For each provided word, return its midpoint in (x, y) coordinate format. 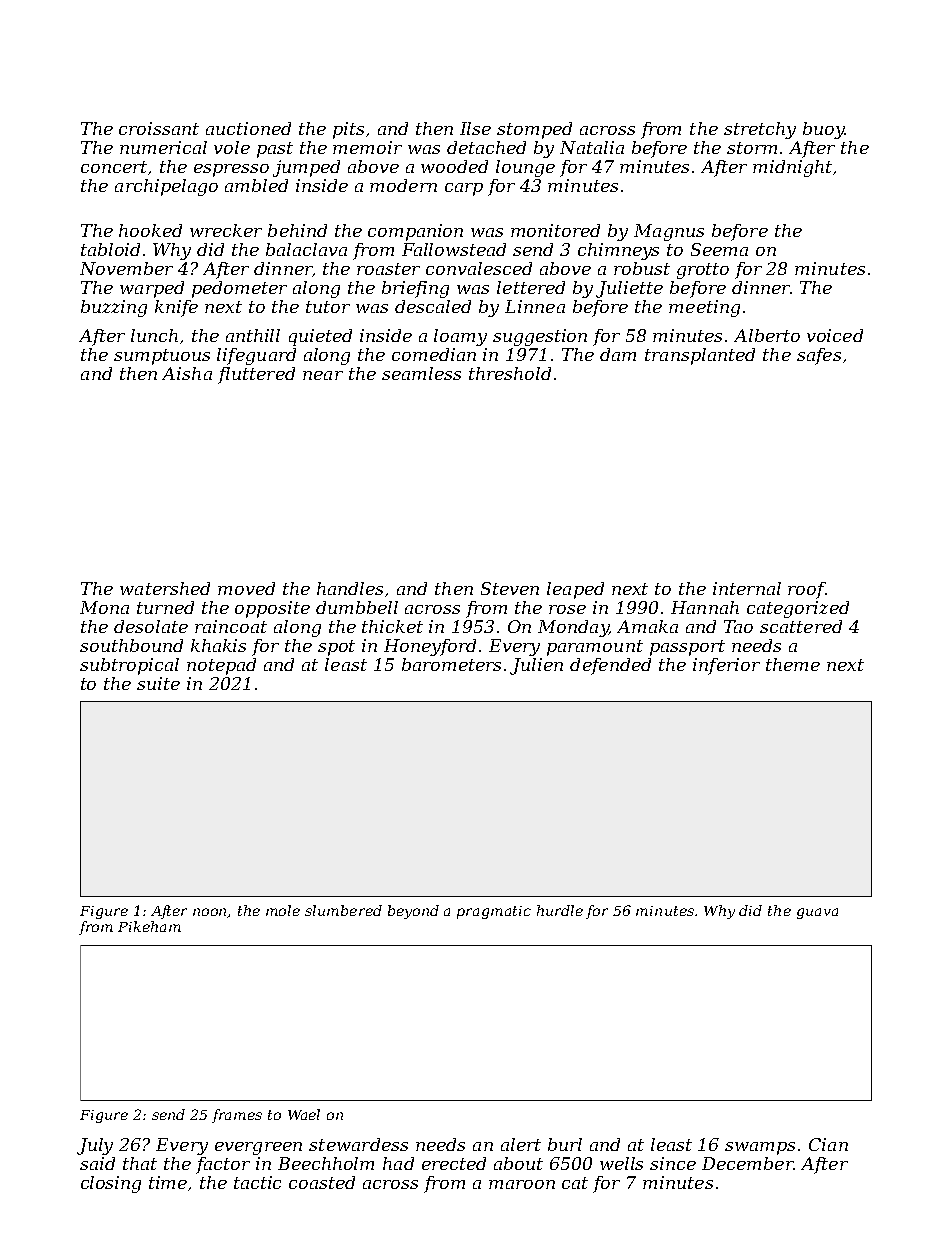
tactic (257, 1182)
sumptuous (162, 357)
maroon (522, 1184)
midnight (792, 168)
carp (464, 189)
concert (114, 167)
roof (806, 590)
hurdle (560, 910)
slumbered (343, 910)
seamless (421, 373)
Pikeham (149, 926)
